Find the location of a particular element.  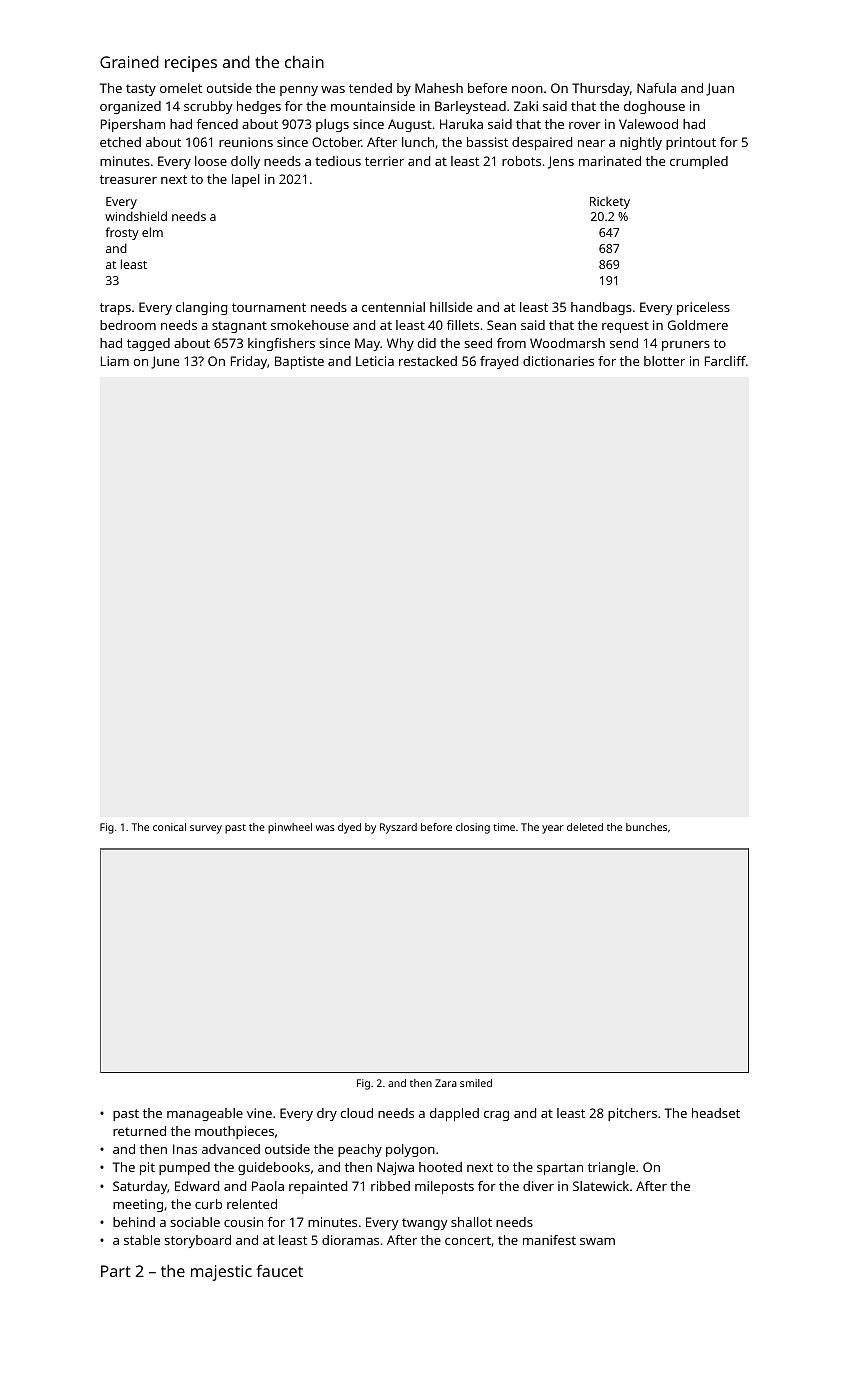

request is located at coordinates (625, 327).
